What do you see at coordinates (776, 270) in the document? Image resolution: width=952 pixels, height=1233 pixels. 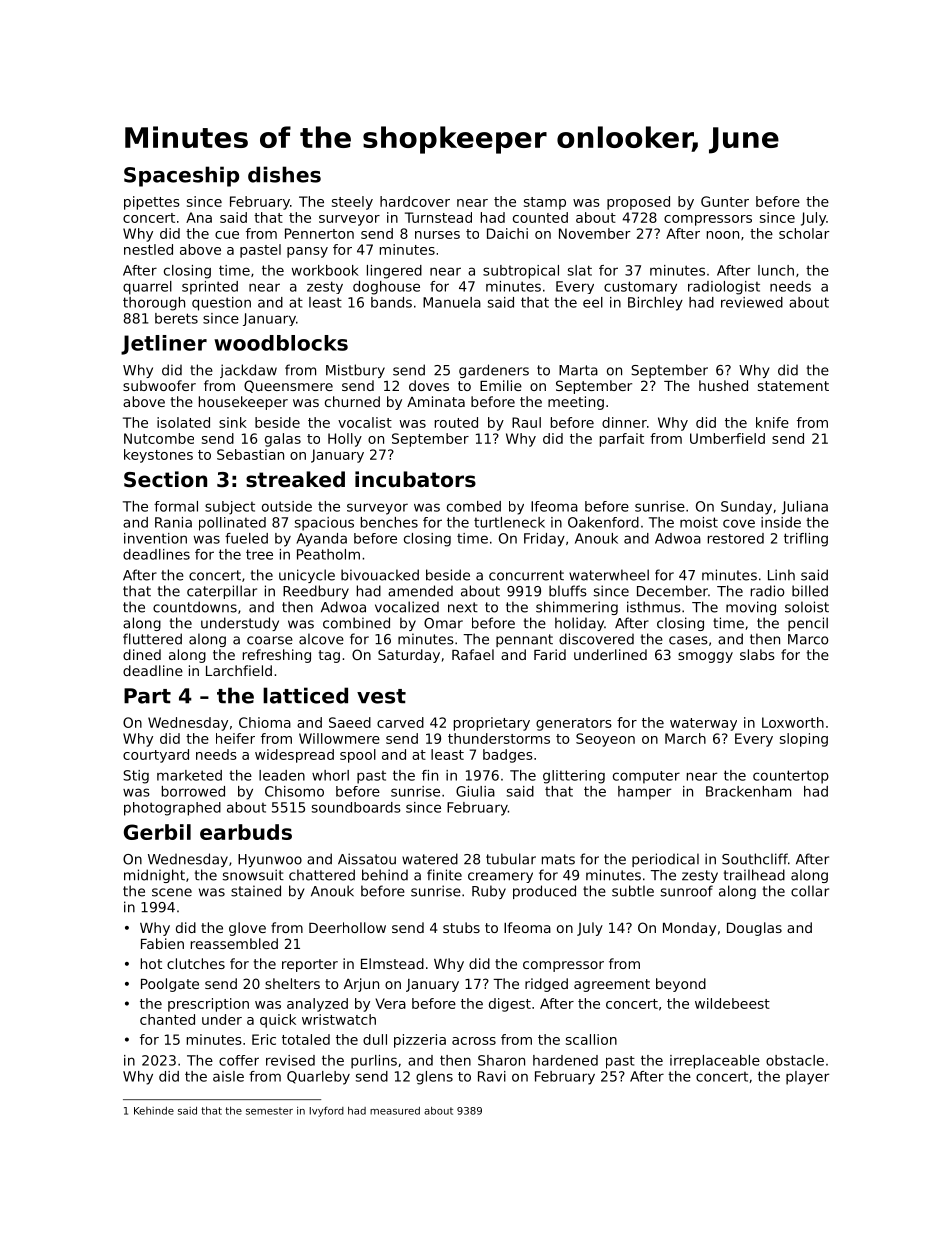 I see `lunch` at bounding box center [776, 270].
